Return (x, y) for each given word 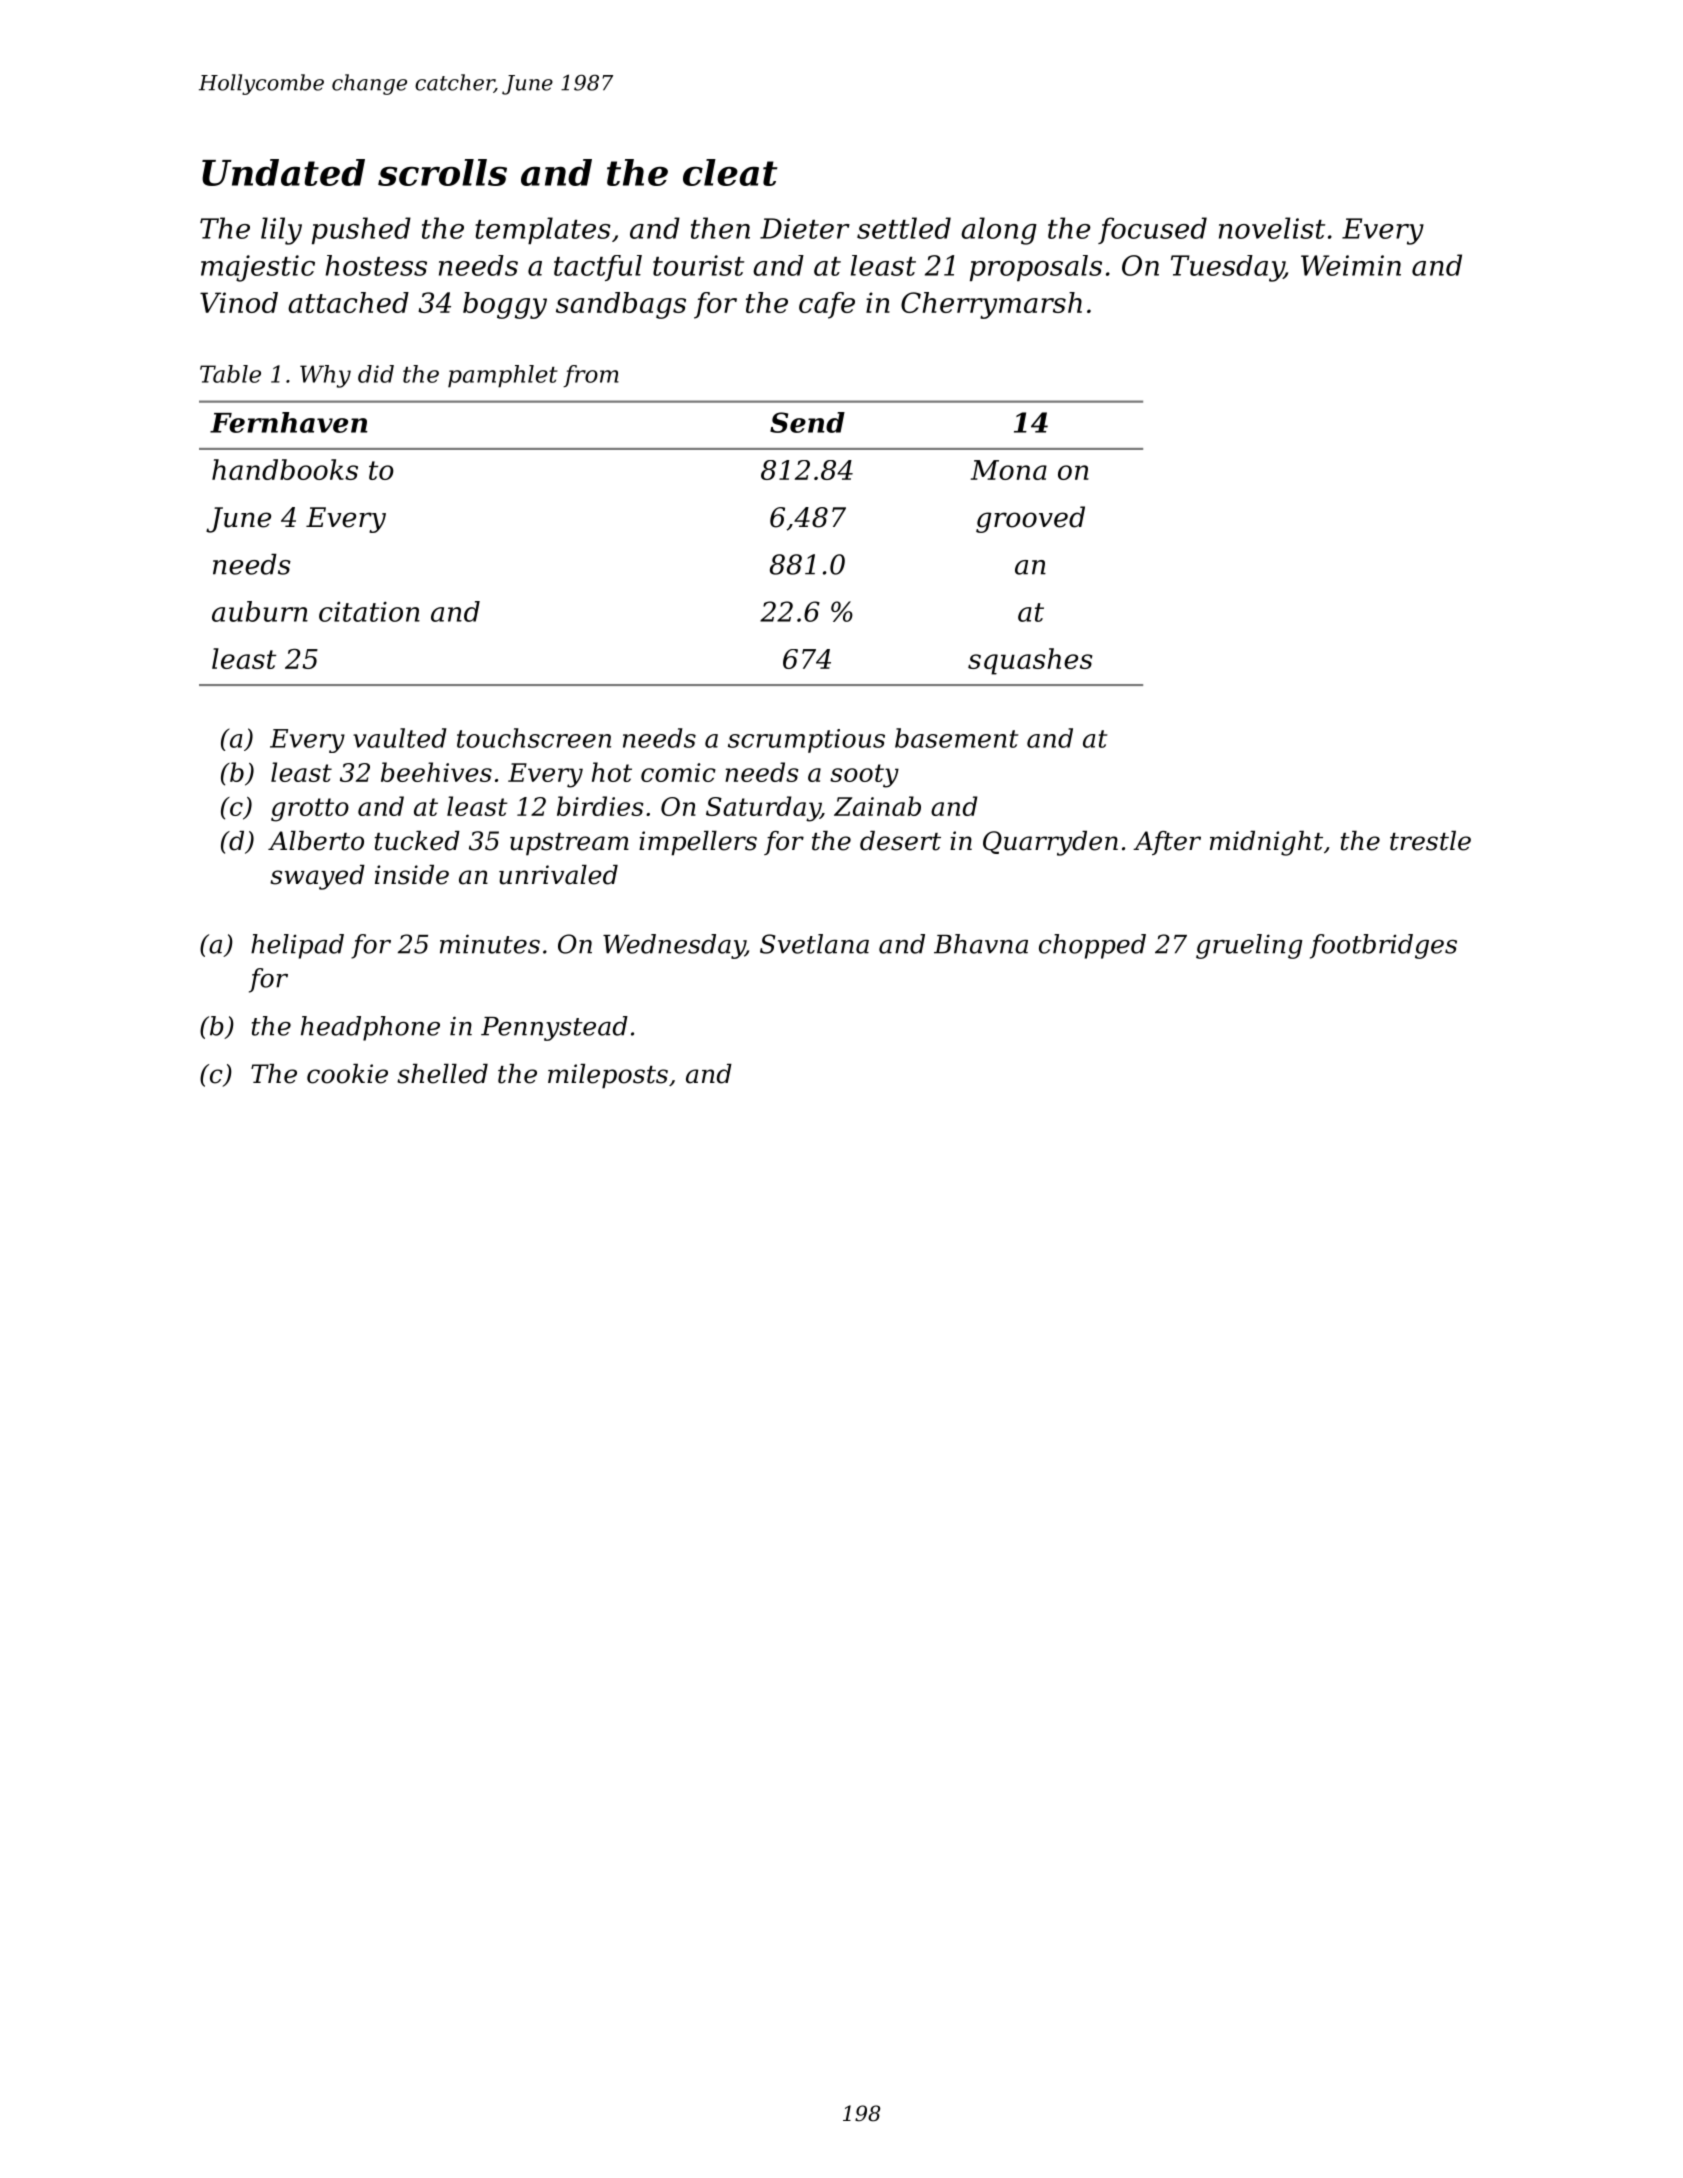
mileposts (608, 1076)
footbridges (1383, 946)
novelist (1272, 228)
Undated (283, 172)
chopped (1092, 946)
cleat (730, 172)
